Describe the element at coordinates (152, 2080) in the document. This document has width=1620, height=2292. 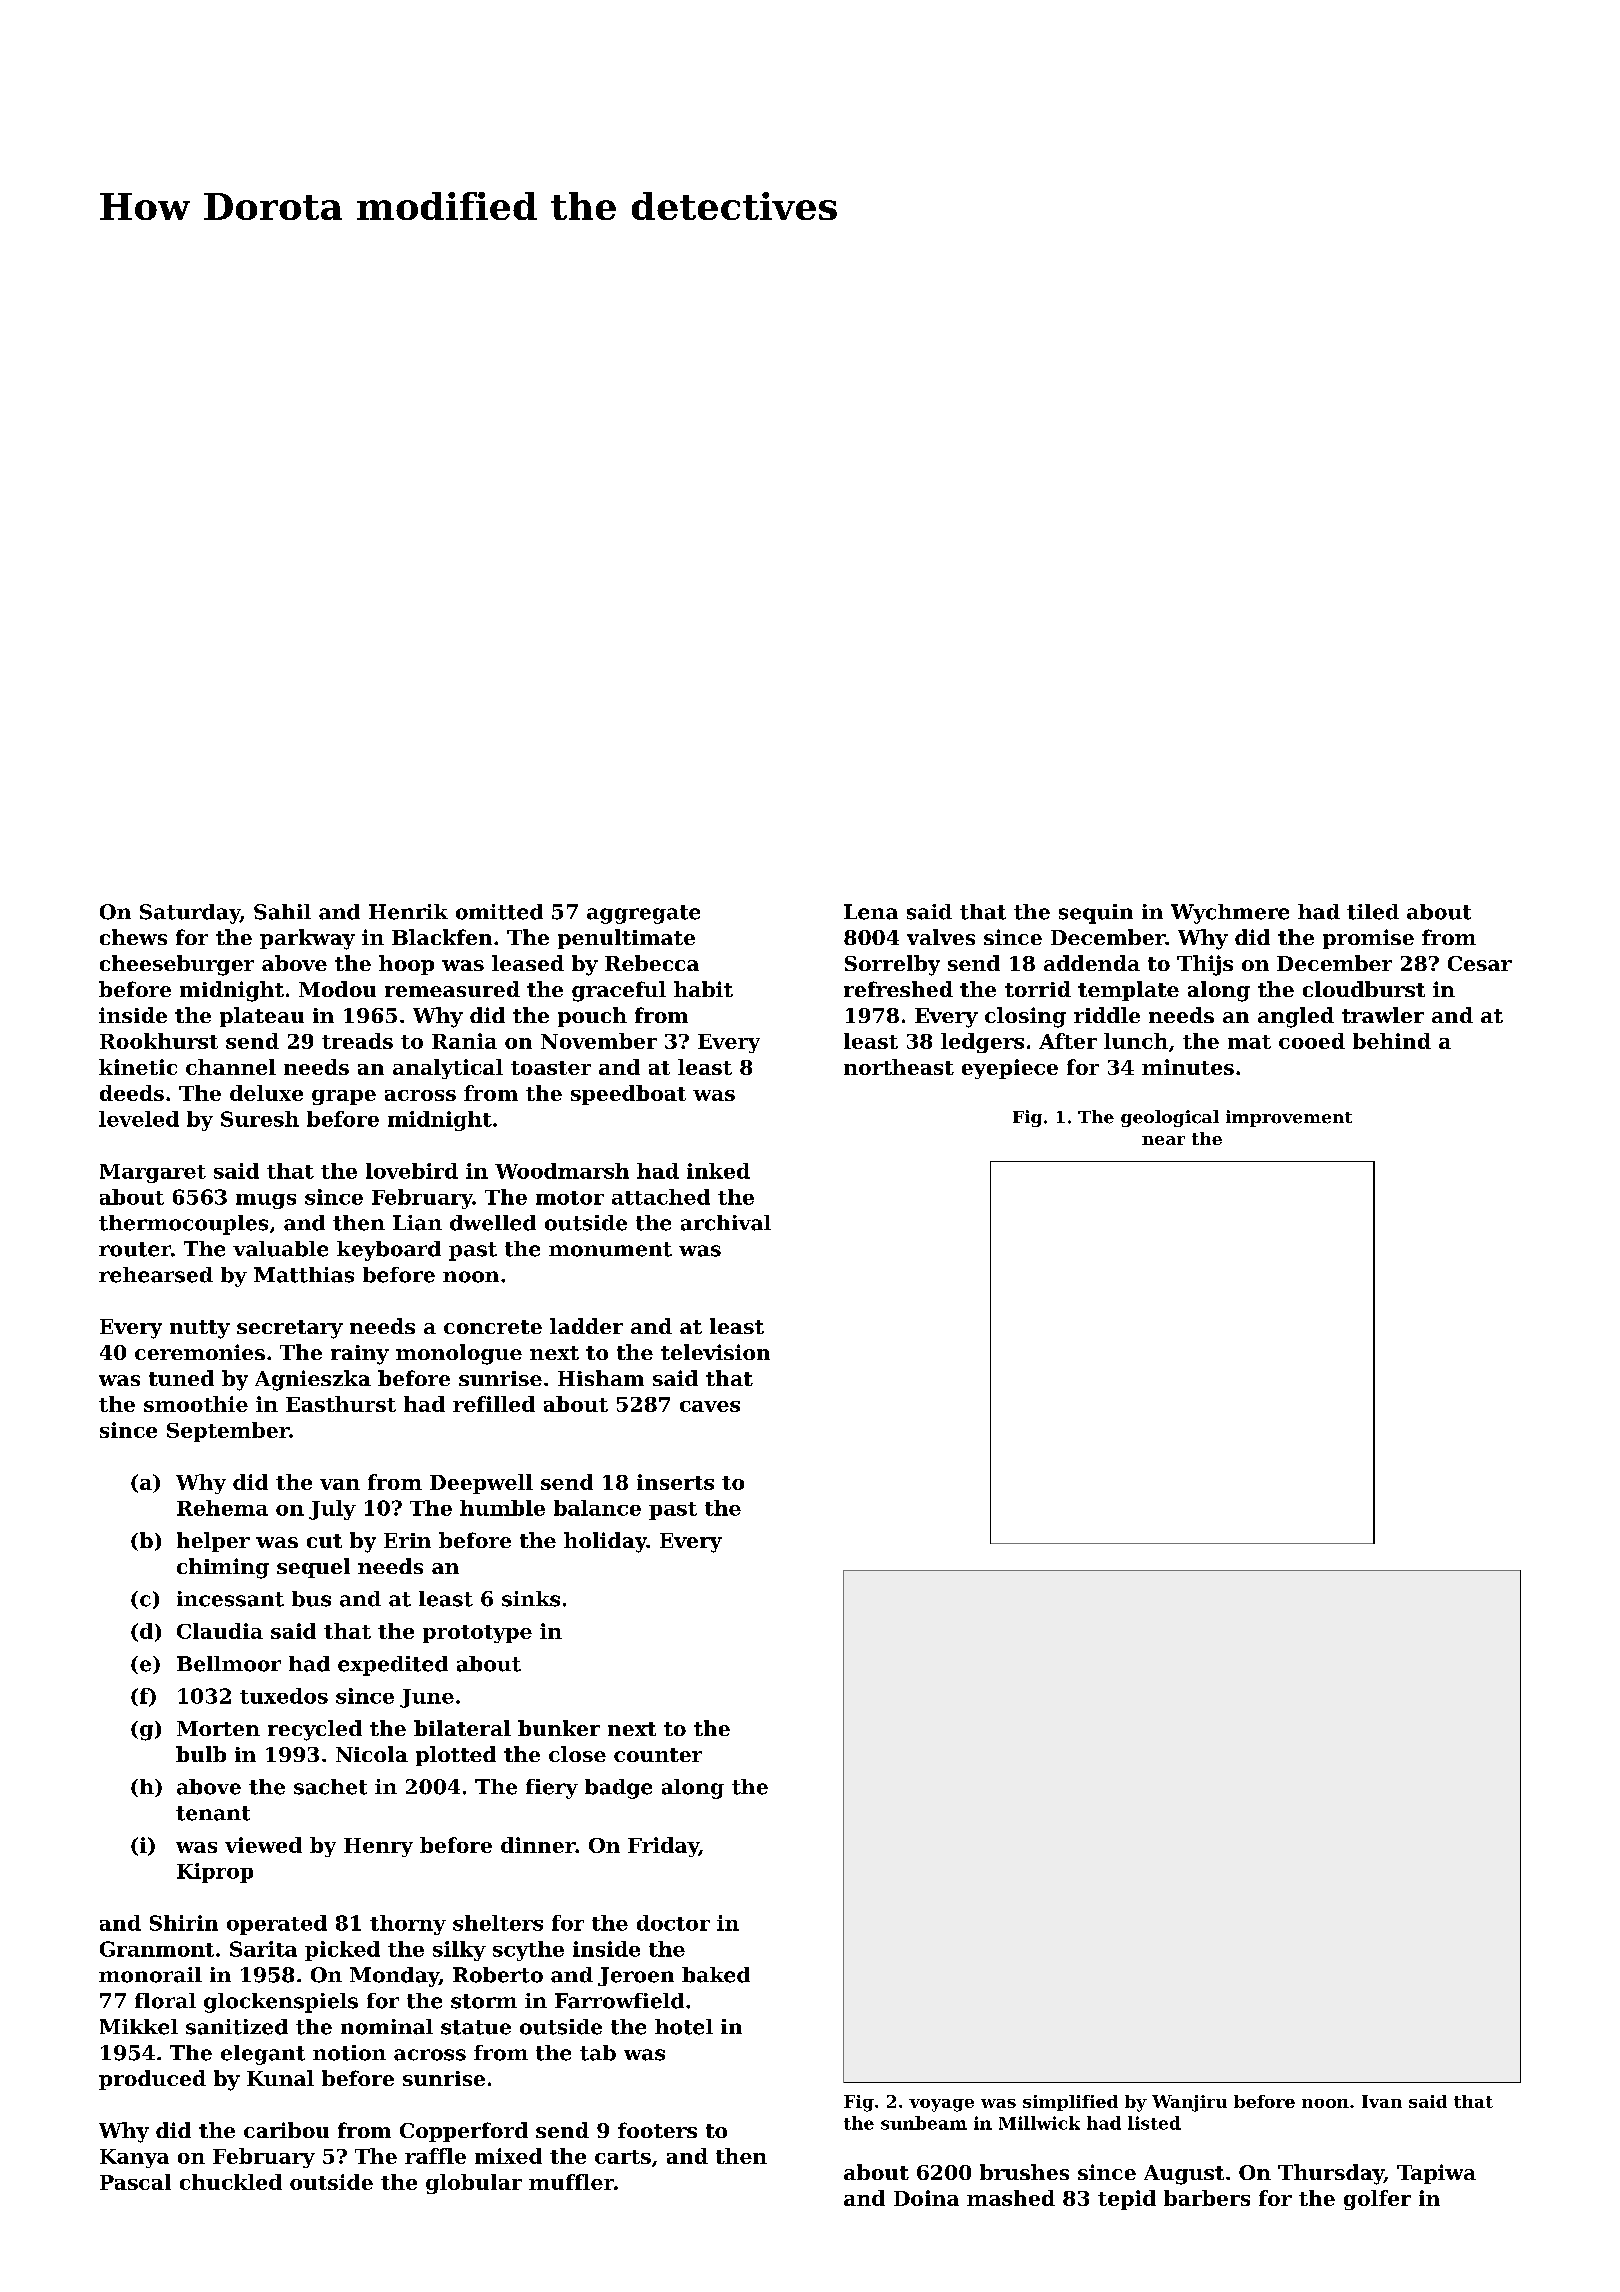
I see `produced` at that location.
